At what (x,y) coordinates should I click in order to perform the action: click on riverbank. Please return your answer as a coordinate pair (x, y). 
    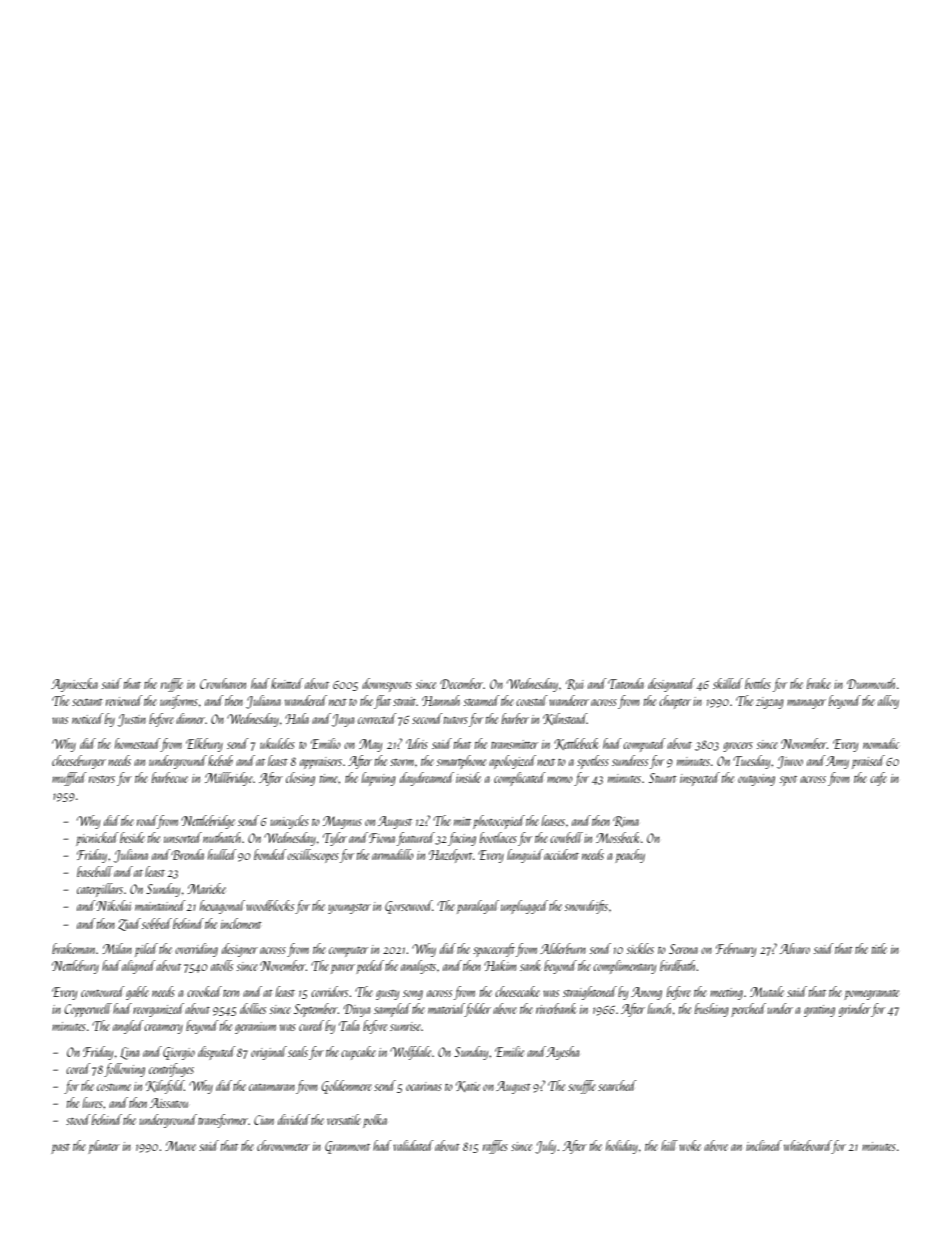
    Looking at the image, I should click on (556, 1008).
